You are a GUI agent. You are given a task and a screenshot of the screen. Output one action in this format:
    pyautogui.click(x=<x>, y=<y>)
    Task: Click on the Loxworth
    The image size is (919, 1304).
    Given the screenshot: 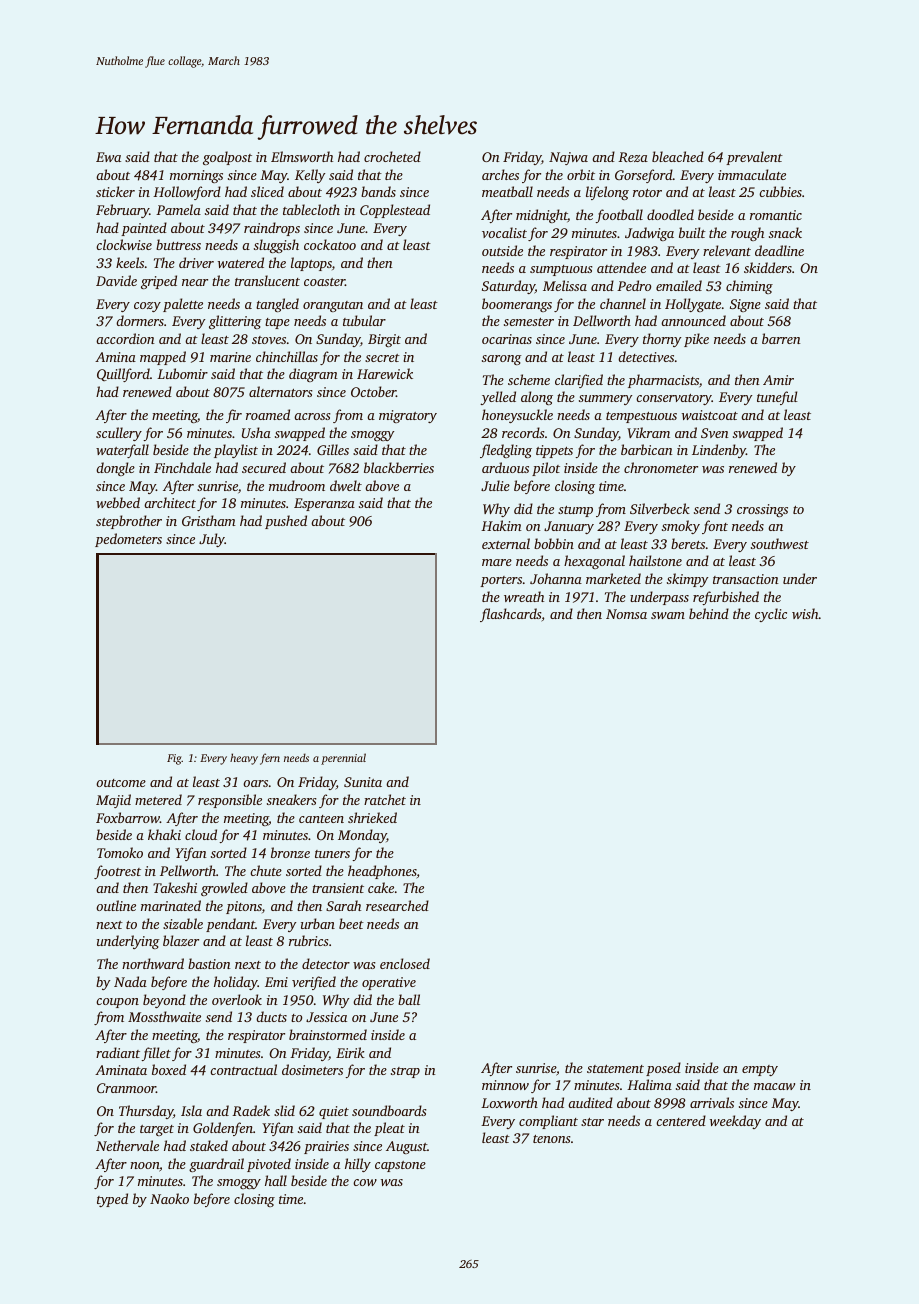 What is the action you would take?
    pyautogui.click(x=509, y=1102)
